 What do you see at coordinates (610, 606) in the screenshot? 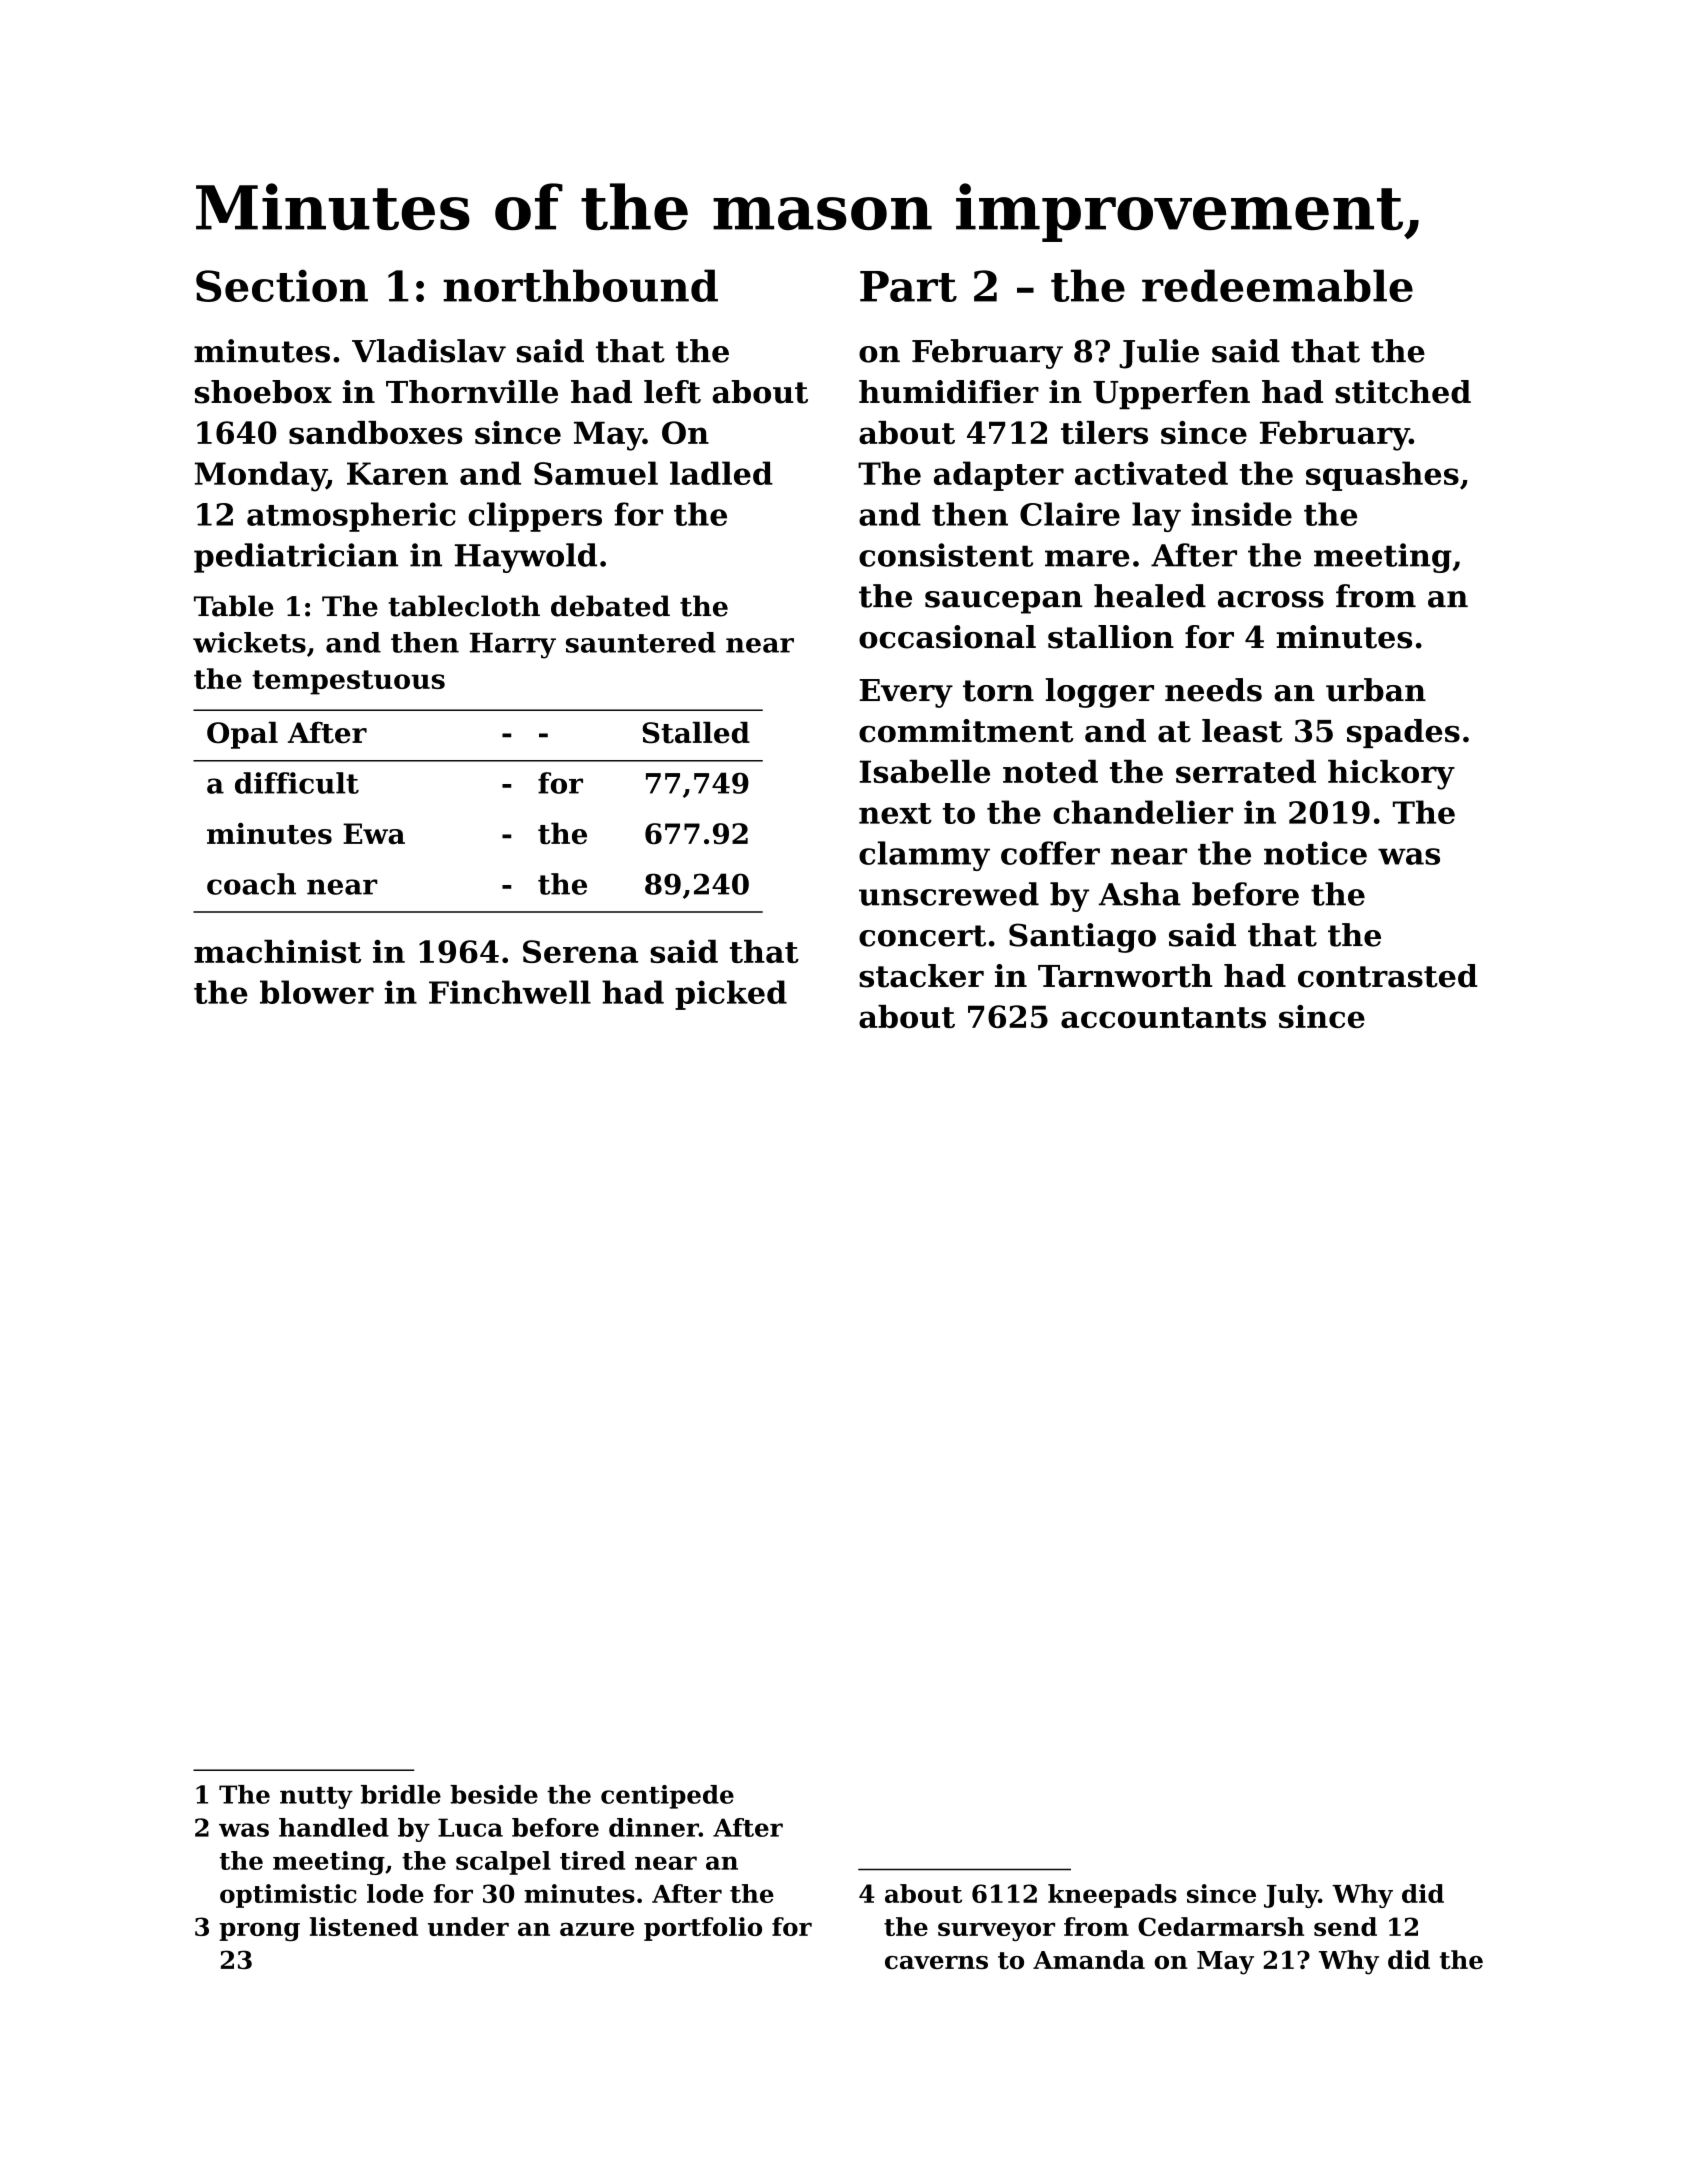
I see `debated` at bounding box center [610, 606].
